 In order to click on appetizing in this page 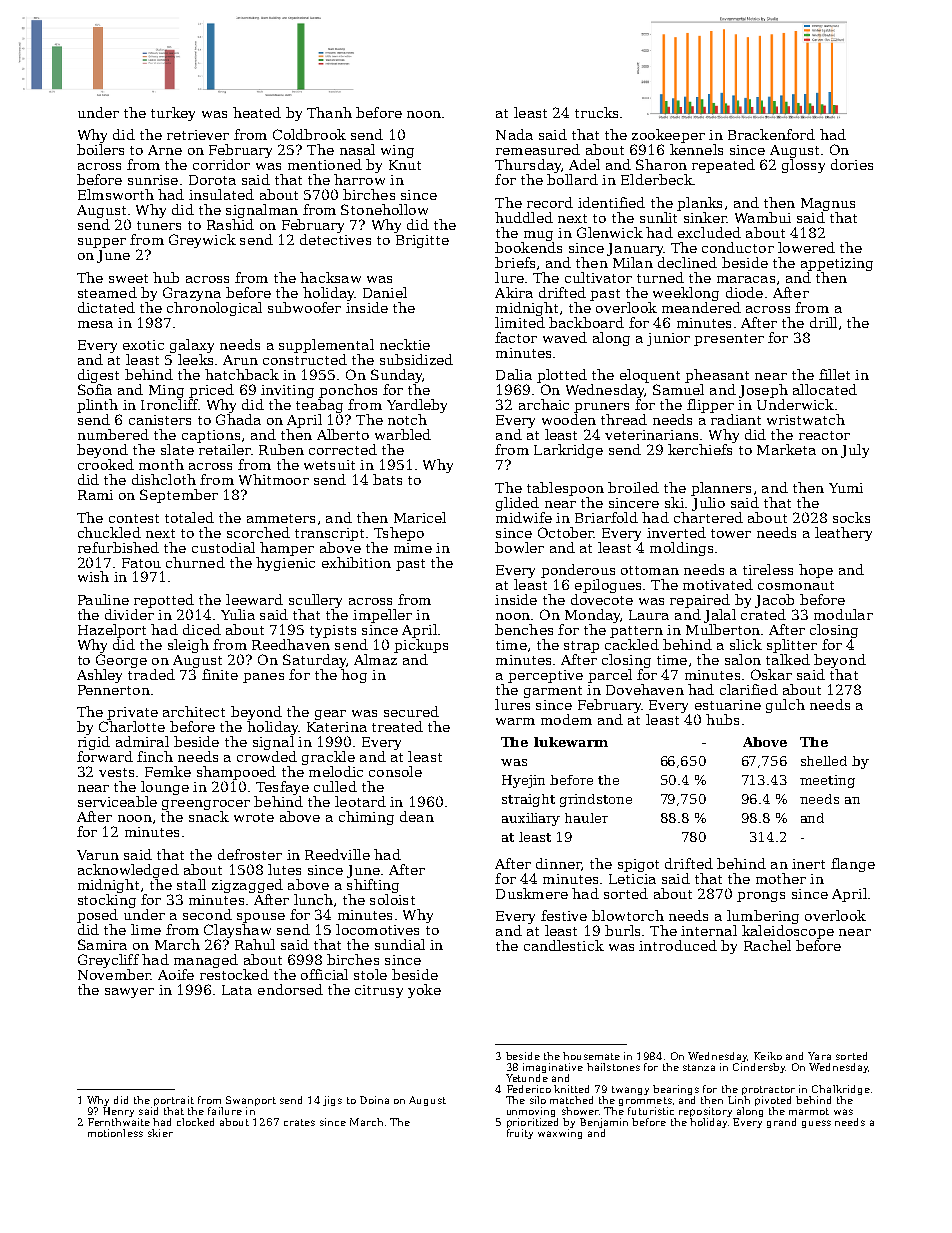, I will do `click(837, 264)`.
